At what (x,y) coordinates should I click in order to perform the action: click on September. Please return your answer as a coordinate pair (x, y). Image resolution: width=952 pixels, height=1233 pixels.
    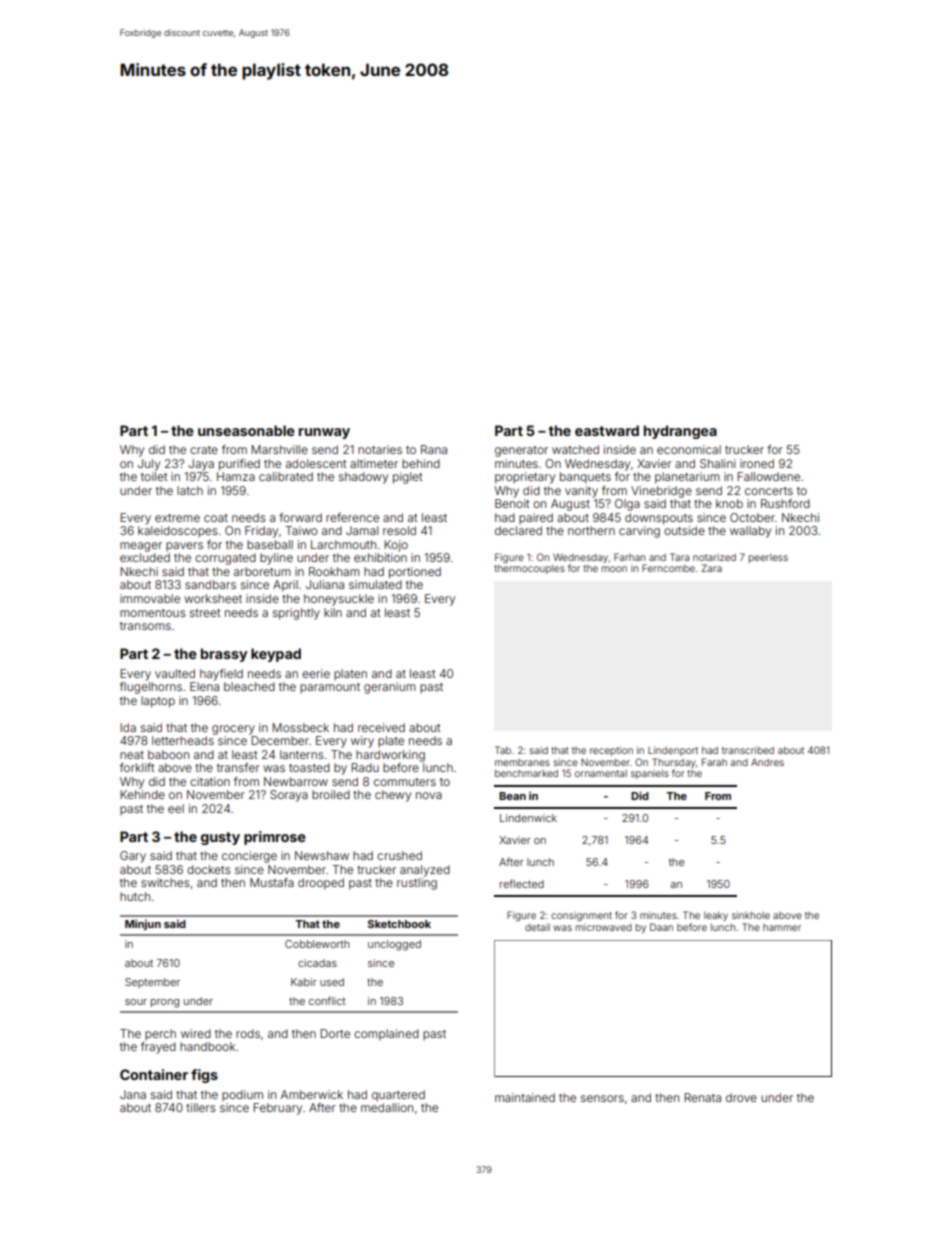
    Looking at the image, I should click on (152, 983).
